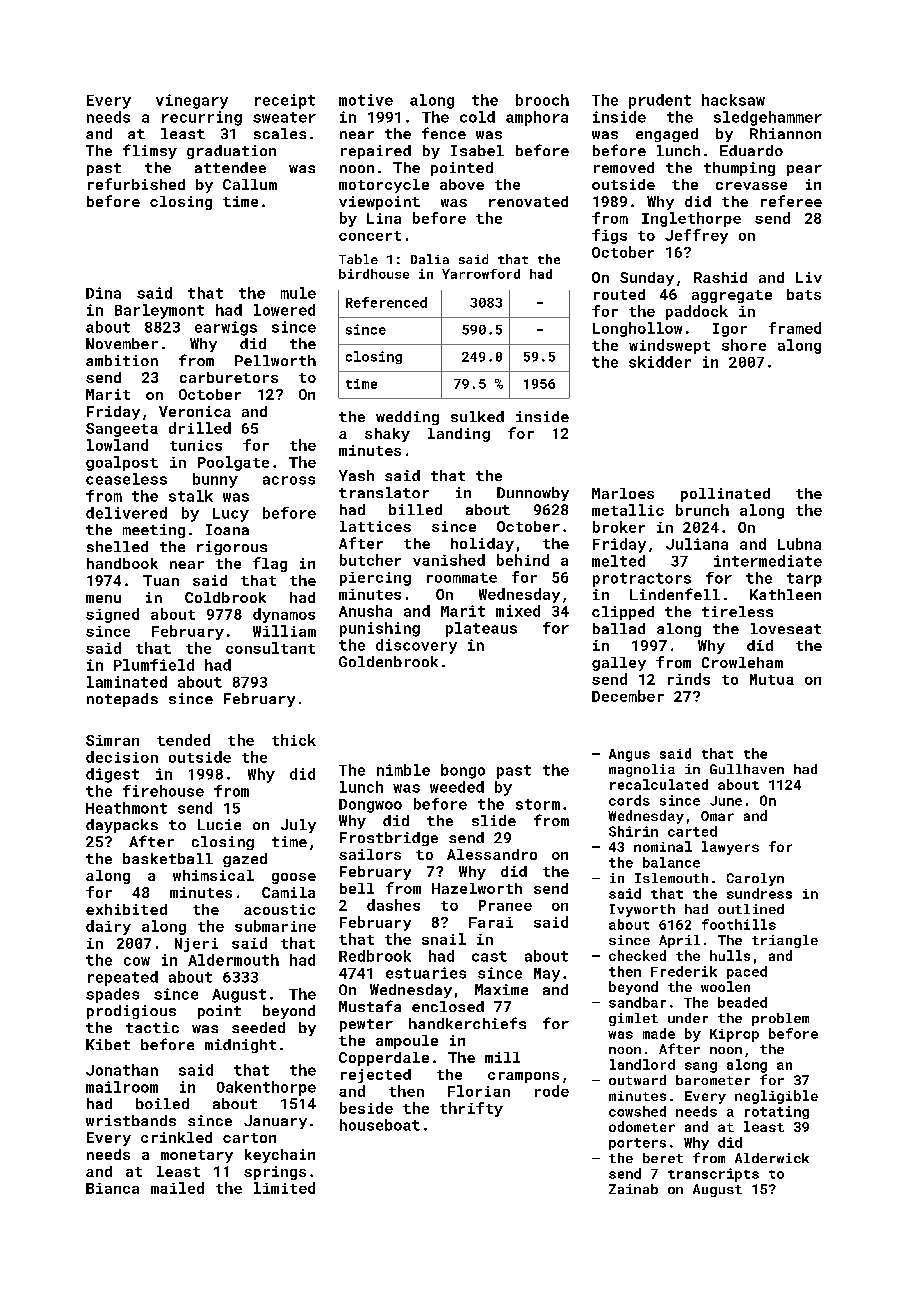  What do you see at coordinates (733, 100) in the document?
I see `hacksaw` at bounding box center [733, 100].
